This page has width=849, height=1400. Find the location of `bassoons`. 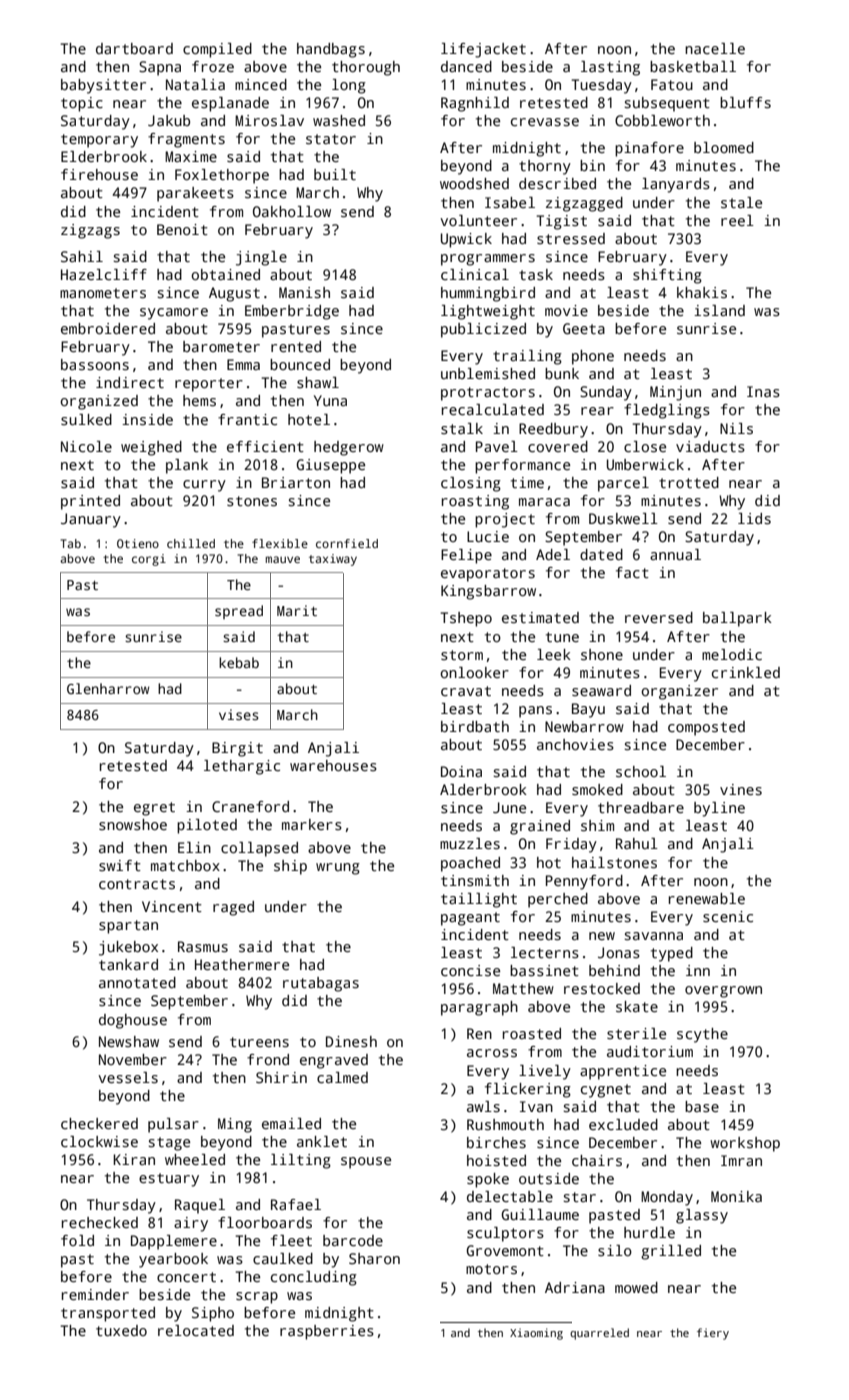

bassoons is located at coordinates (95, 364).
